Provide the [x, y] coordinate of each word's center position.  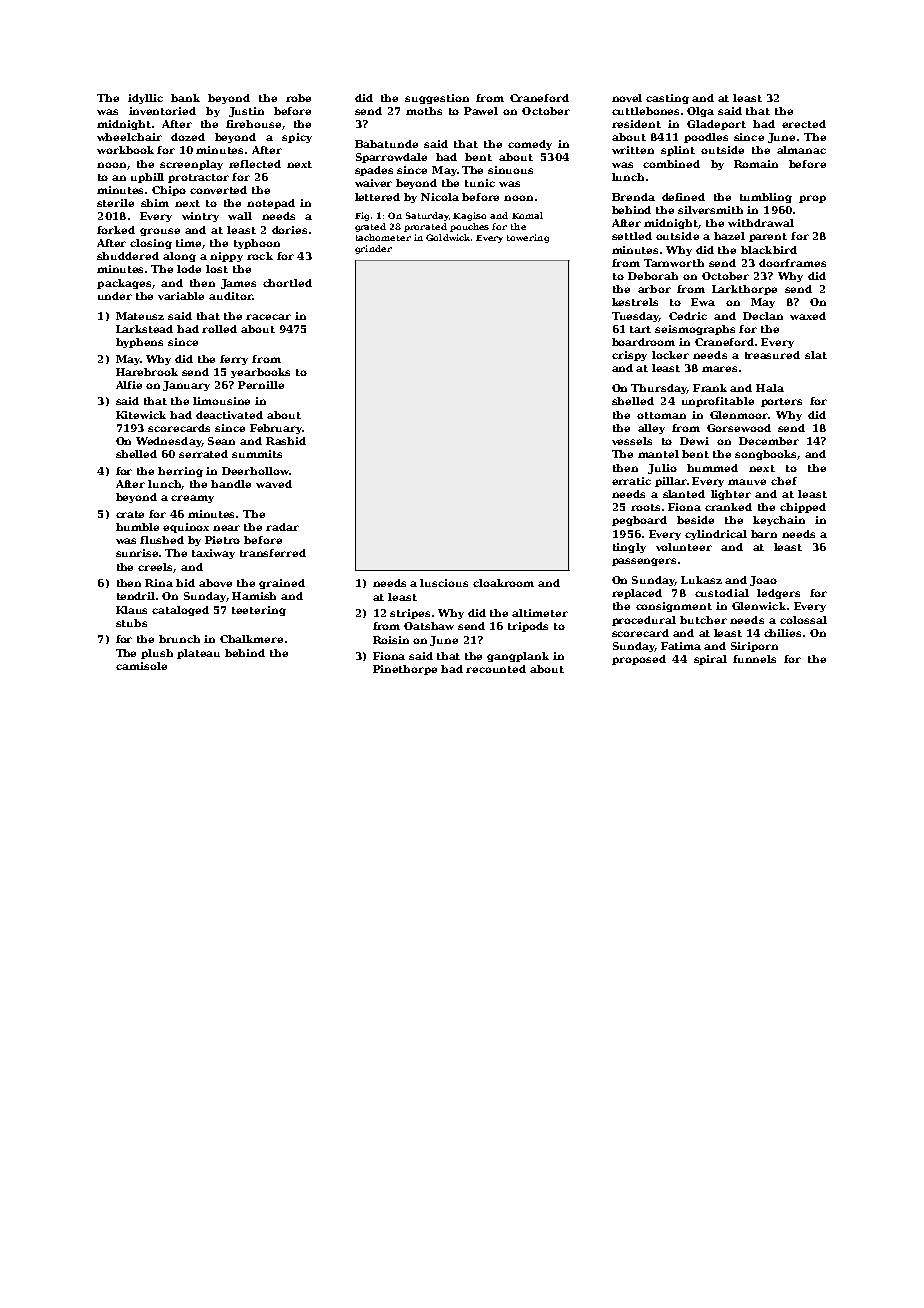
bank [185, 98]
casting [667, 99]
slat [816, 355]
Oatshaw [429, 626]
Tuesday [635, 317]
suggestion [437, 99]
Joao [763, 581]
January [186, 386]
